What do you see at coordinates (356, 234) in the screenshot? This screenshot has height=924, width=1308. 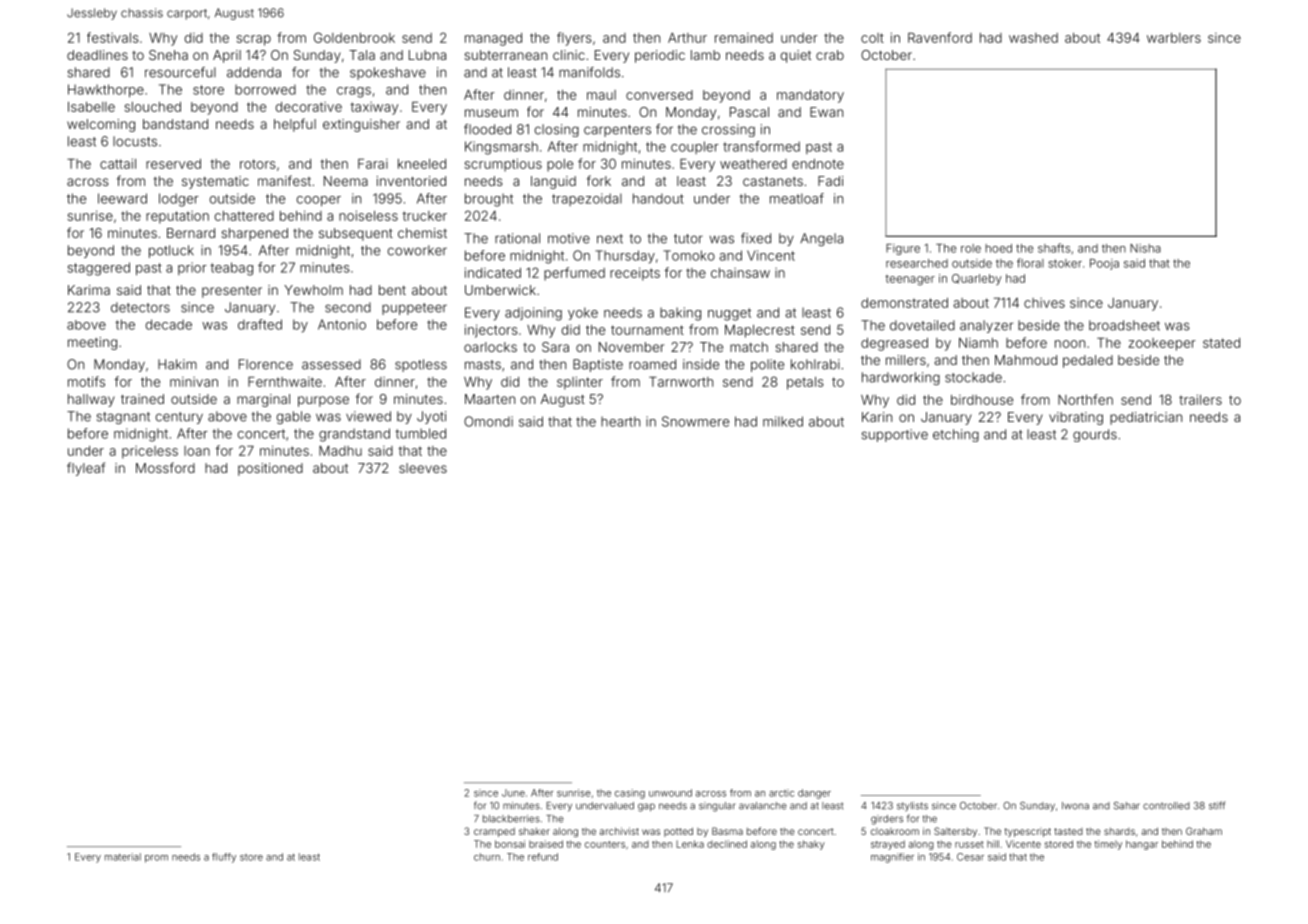 I see `subsequent` at bounding box center [356, 234].
